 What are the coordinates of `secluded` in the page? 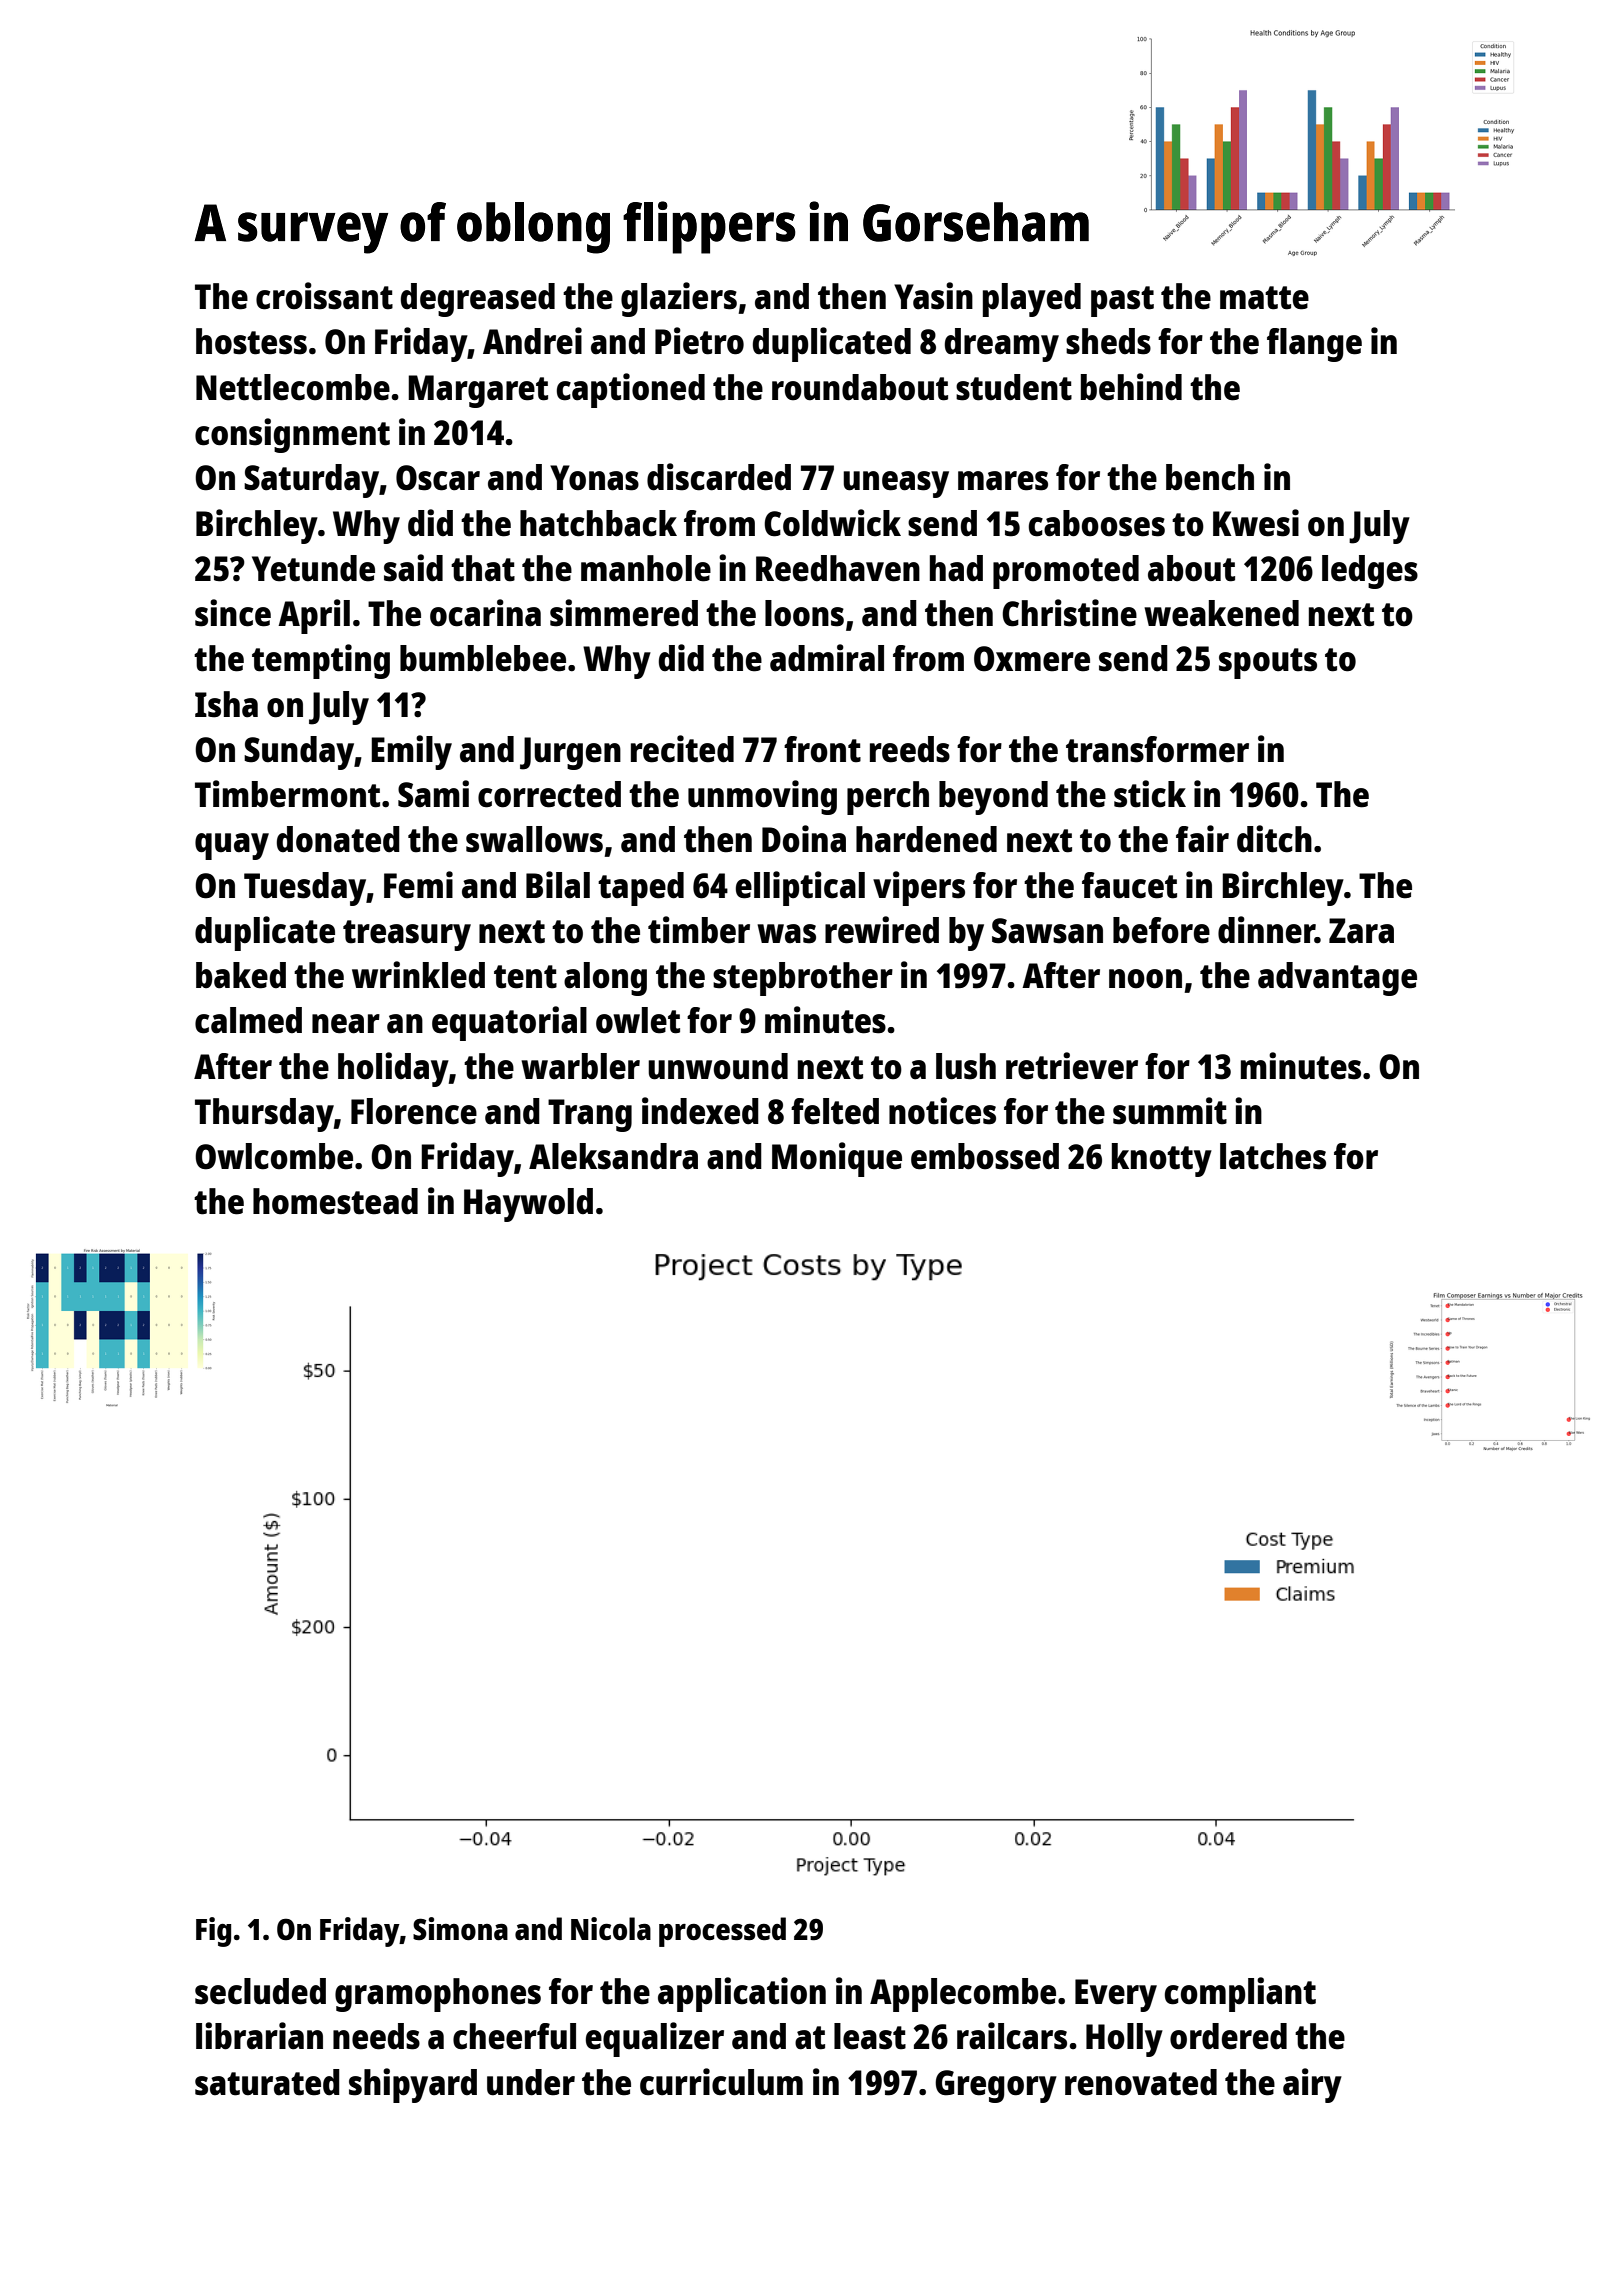 It's located at (260, 1991).
